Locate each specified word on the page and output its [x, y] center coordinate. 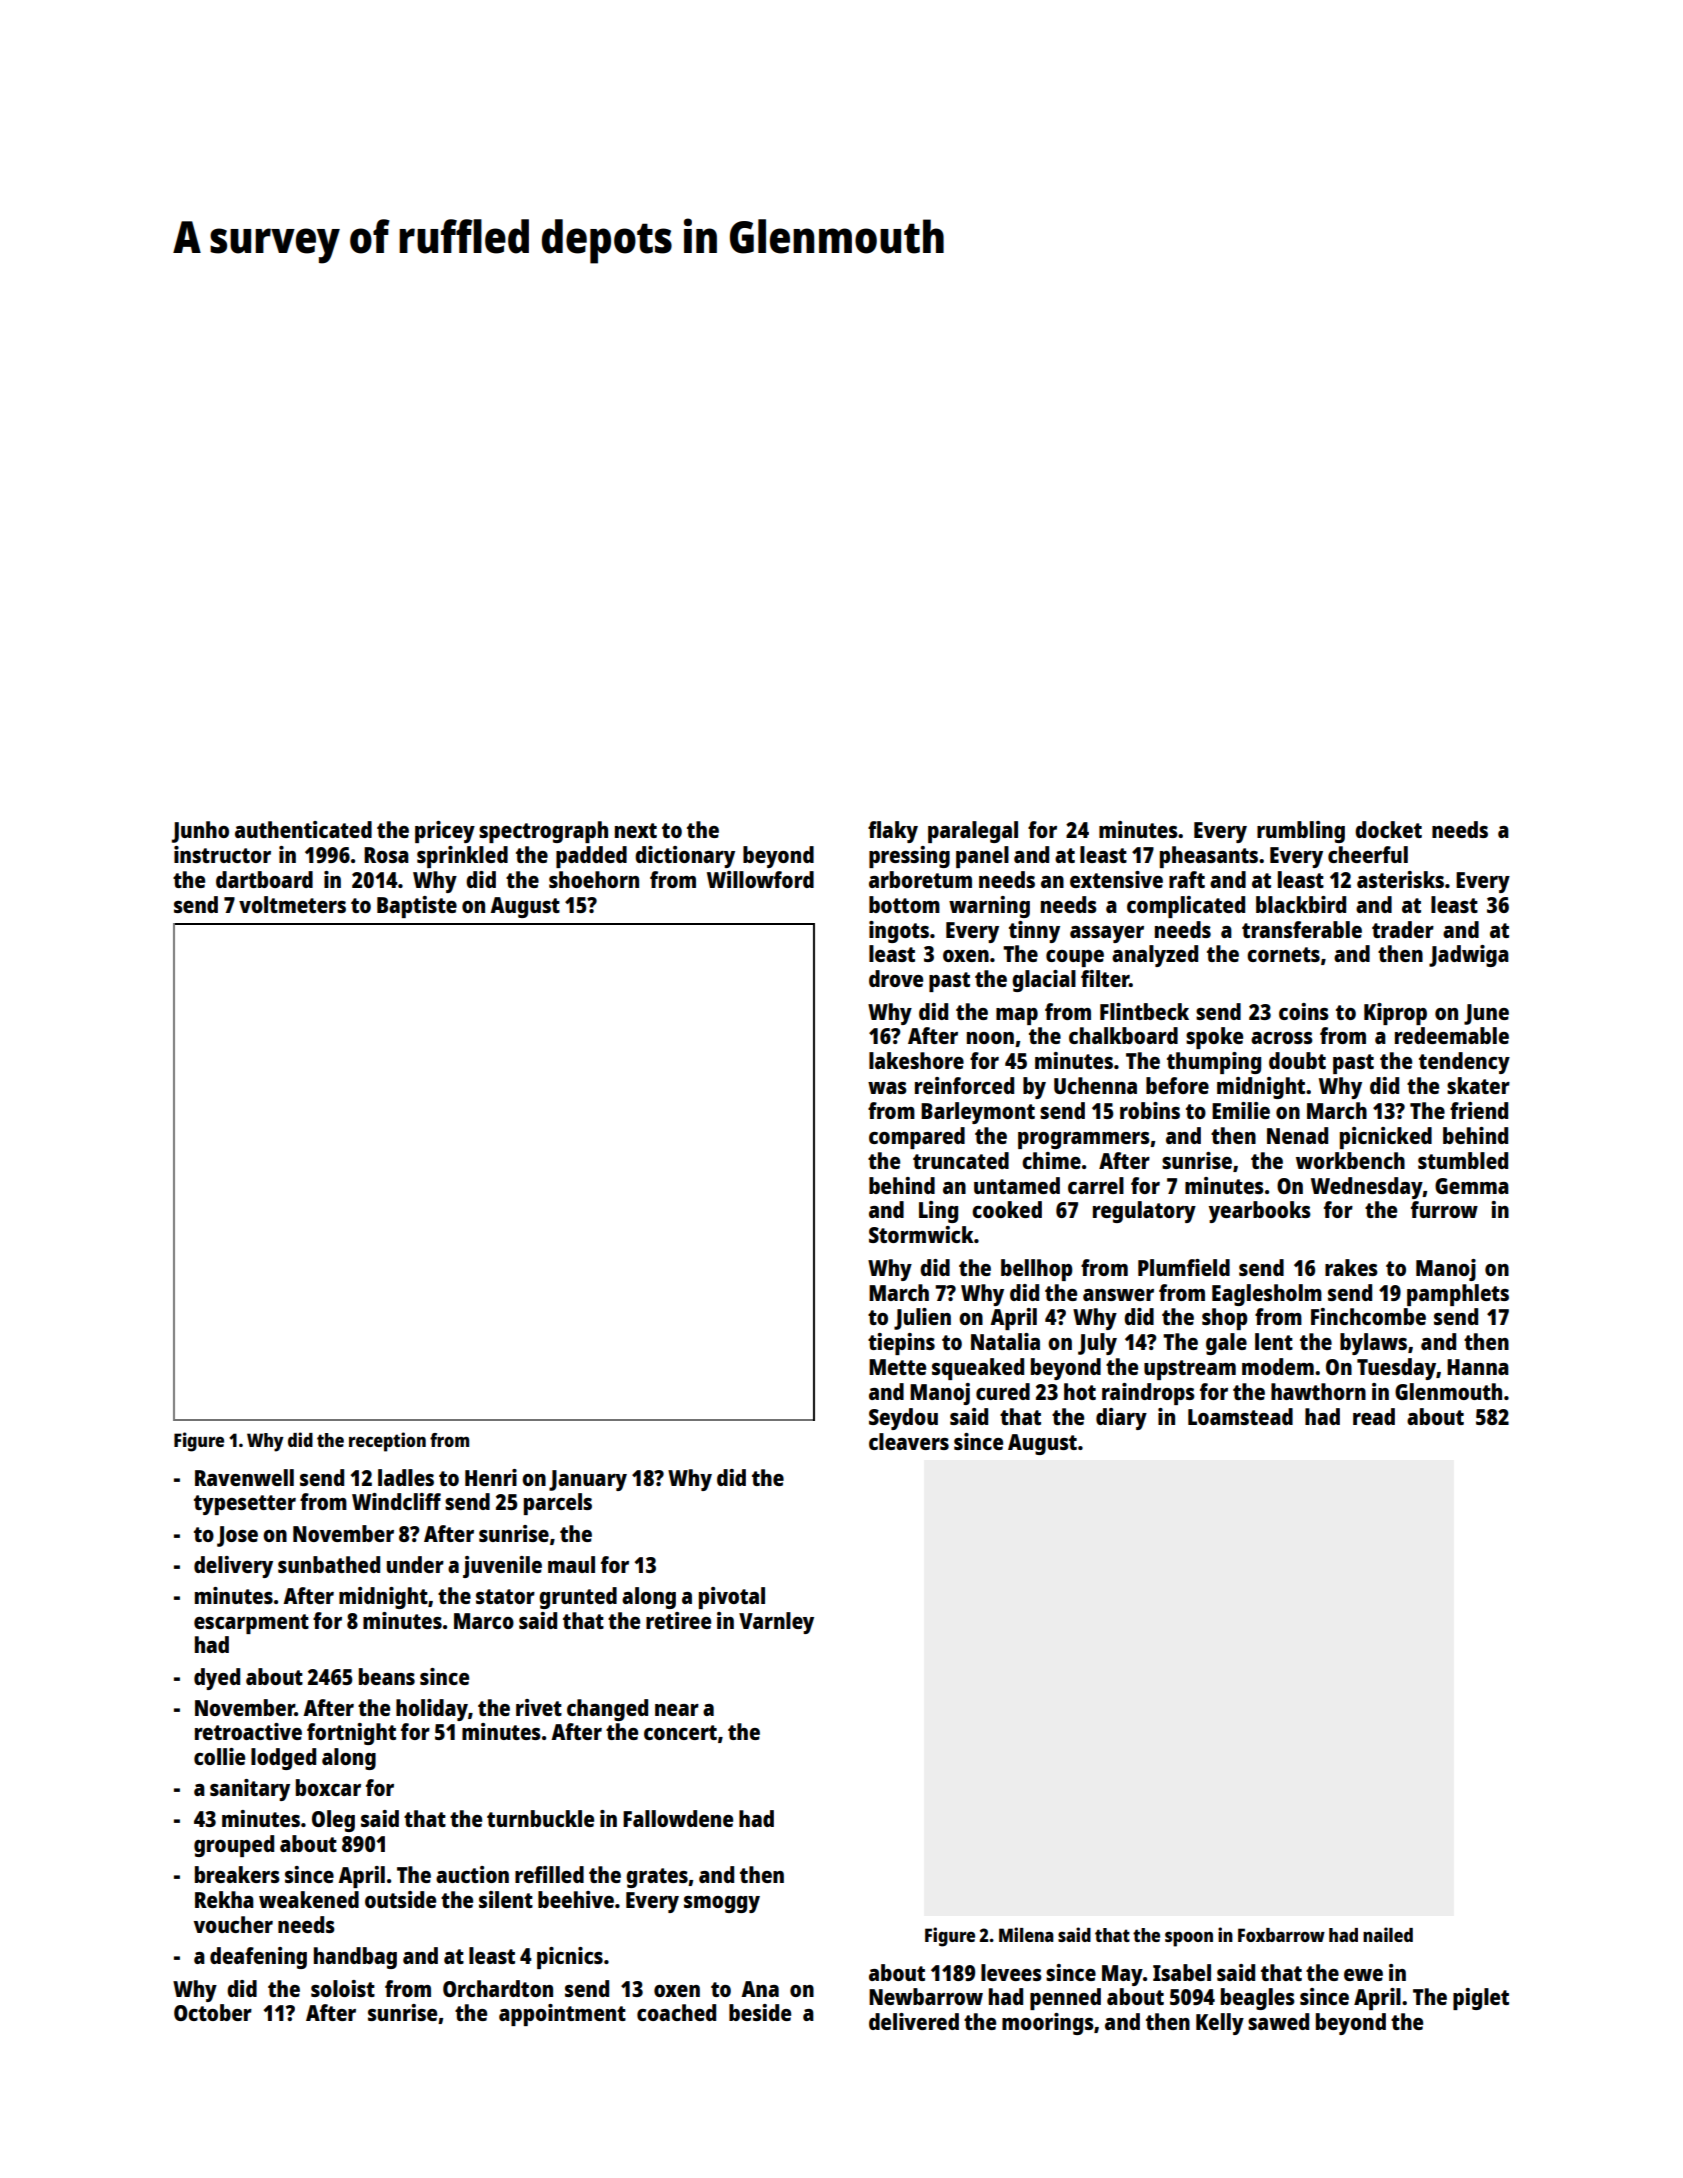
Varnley [776, 1623]
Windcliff [396, 1501]
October [213, 2012]
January [588, 1480]
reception [387, 1442]
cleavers [909, 1441]
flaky [893, 832]
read [1374, 1416]
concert [680, 1732]
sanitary [250, 1790]
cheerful [1368, 854]
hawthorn [1318, 1391]
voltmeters [292, 904]
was [887, 1088]
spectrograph [543, 832]
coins [1304, 1011]
